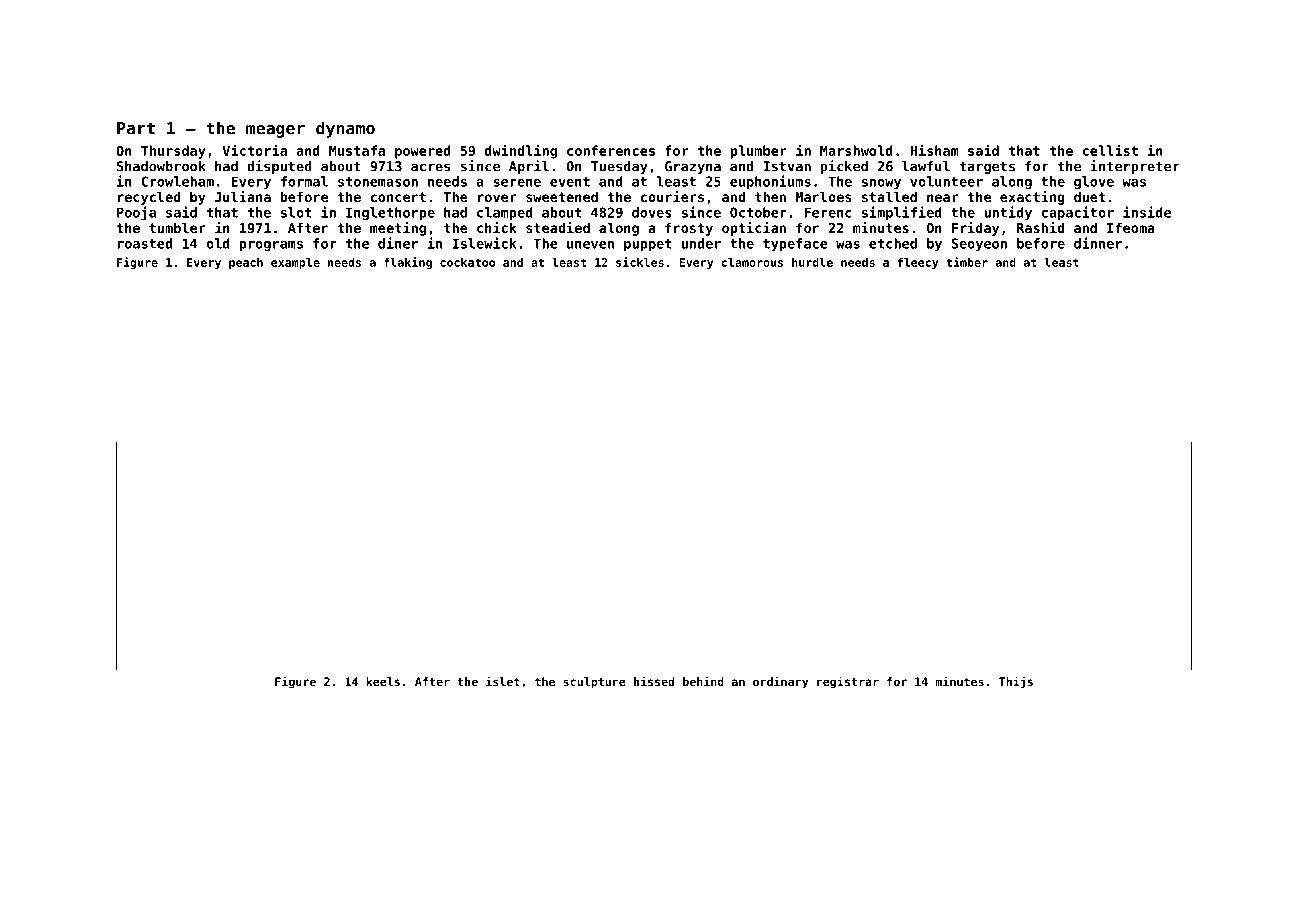 The width and height of the page is (1308, 924). Describe the element at coordinates (279, 167) in the page. I see `disputed` at that location.
